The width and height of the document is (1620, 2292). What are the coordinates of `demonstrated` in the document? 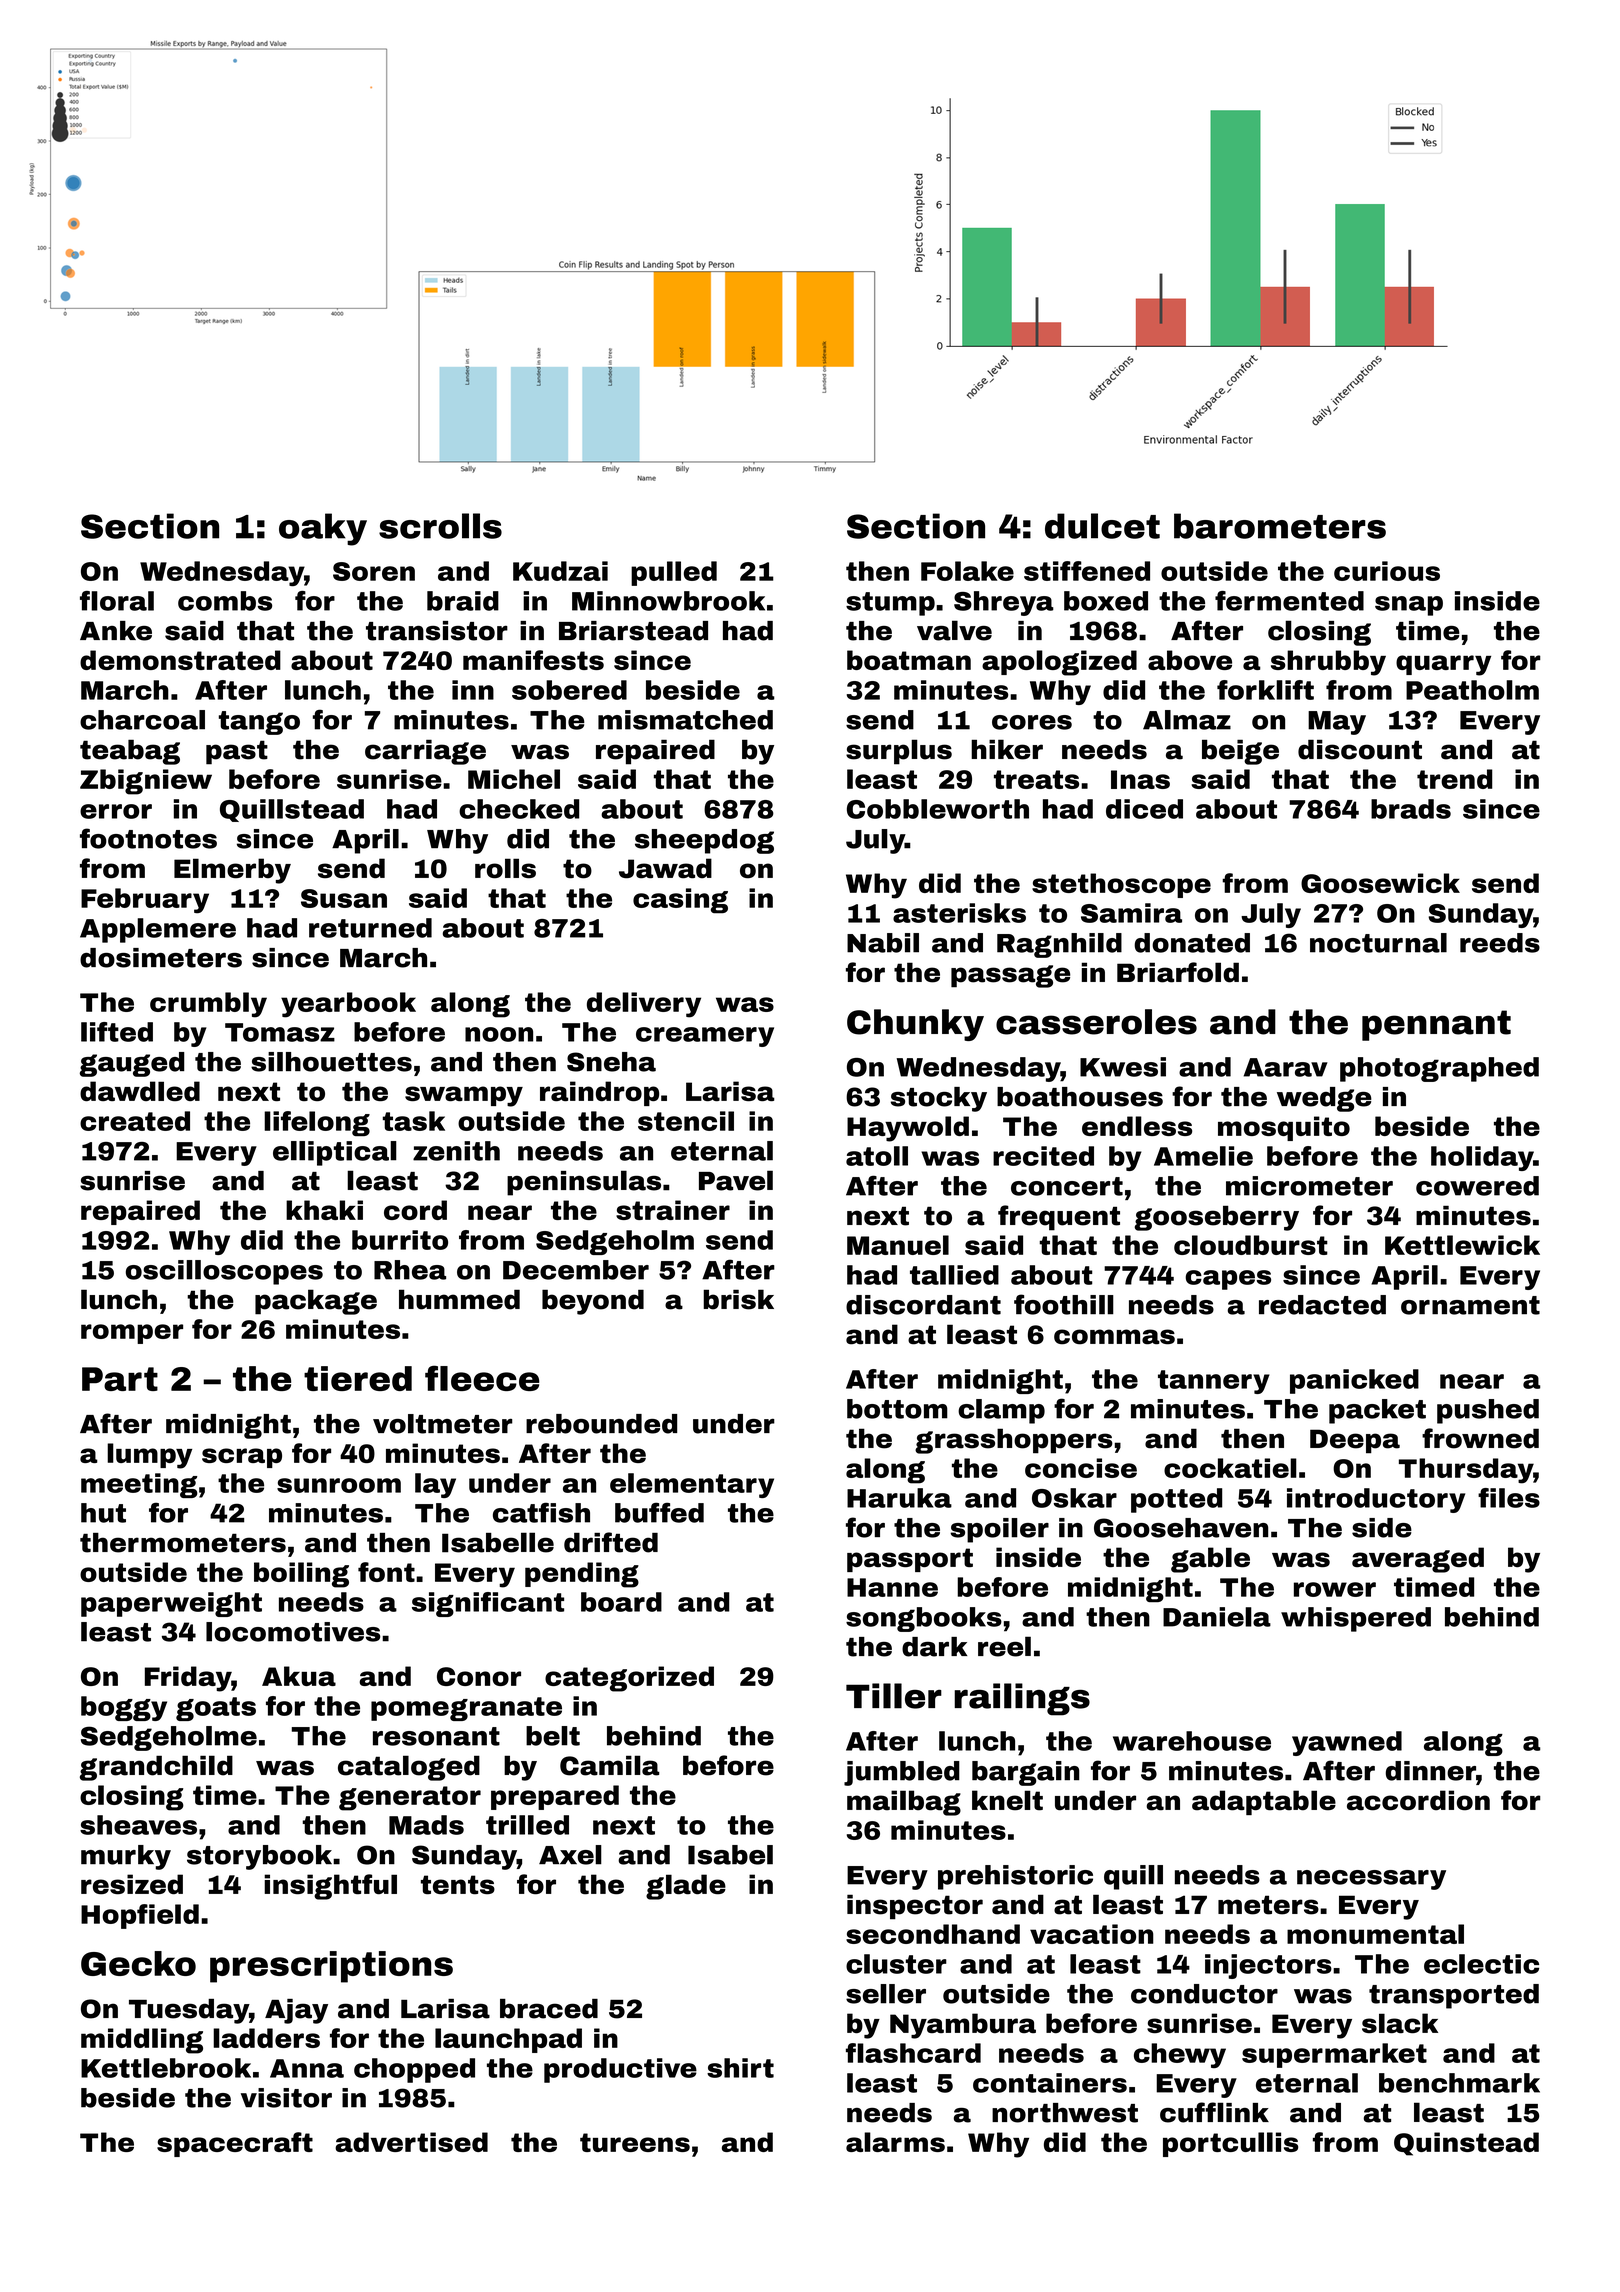 It's located at (180, 660).
